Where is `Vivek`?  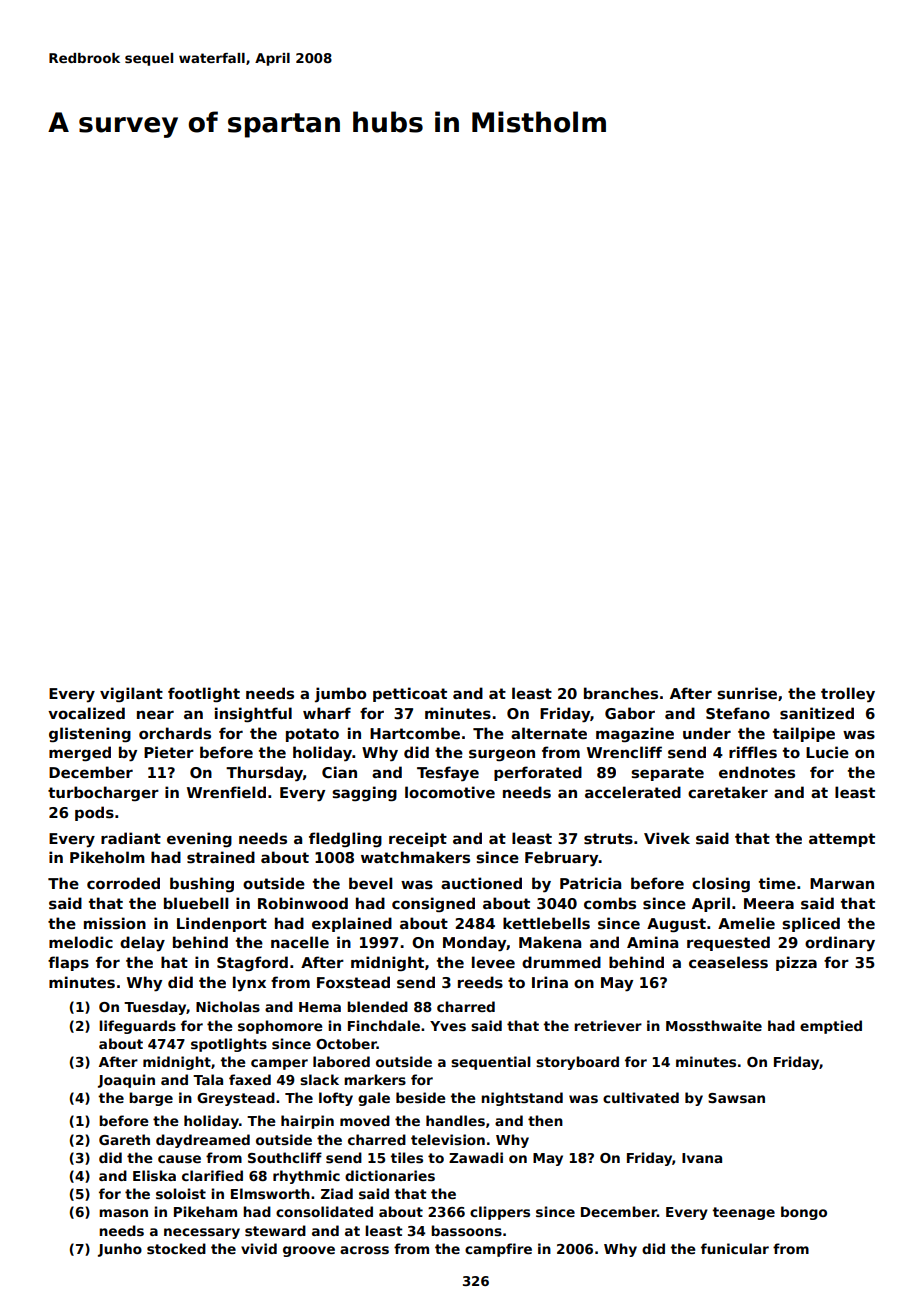
Vivek is located at coordinates (667, 838).
